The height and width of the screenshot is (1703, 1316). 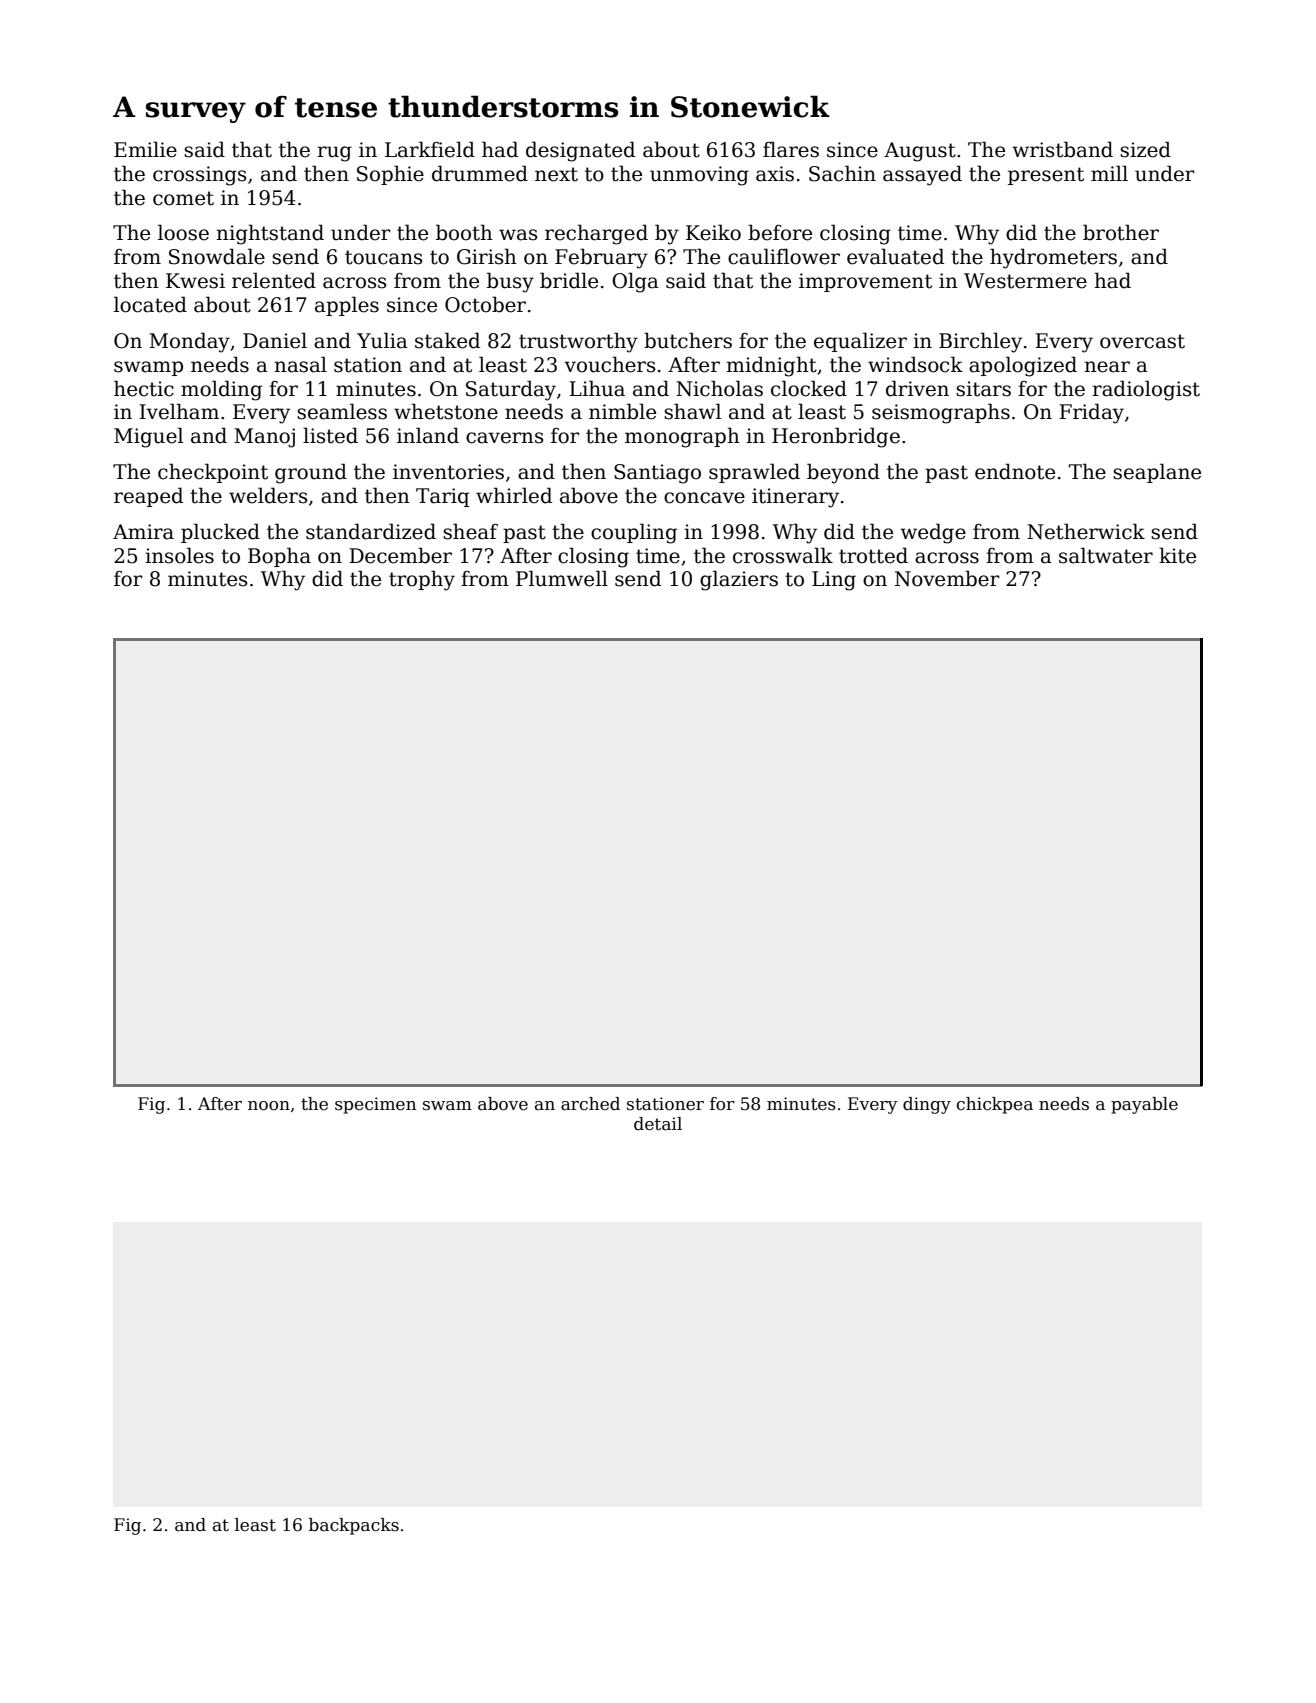 I want to click on backpacks, so click(x=354, y=1526).
